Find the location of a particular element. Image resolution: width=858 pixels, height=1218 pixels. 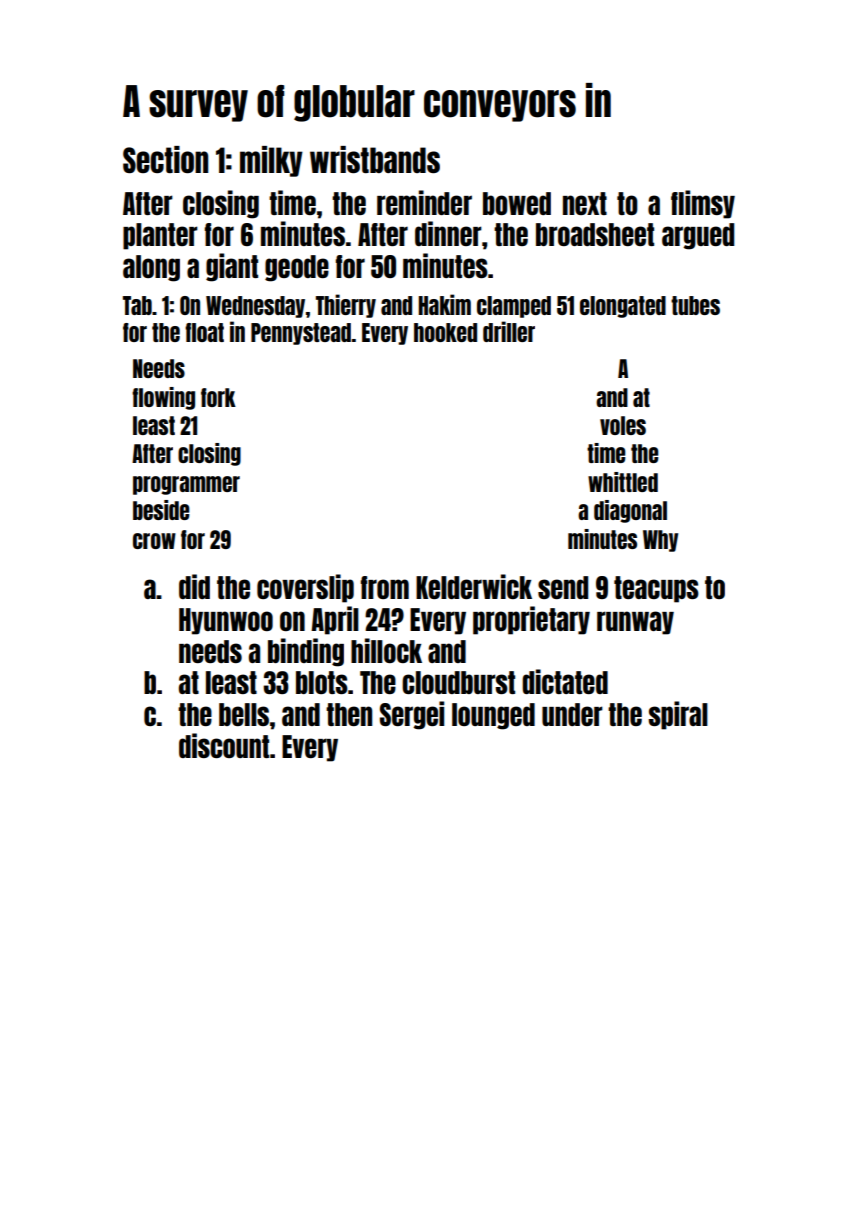

Sergei is located at coordinates (412, 715).
